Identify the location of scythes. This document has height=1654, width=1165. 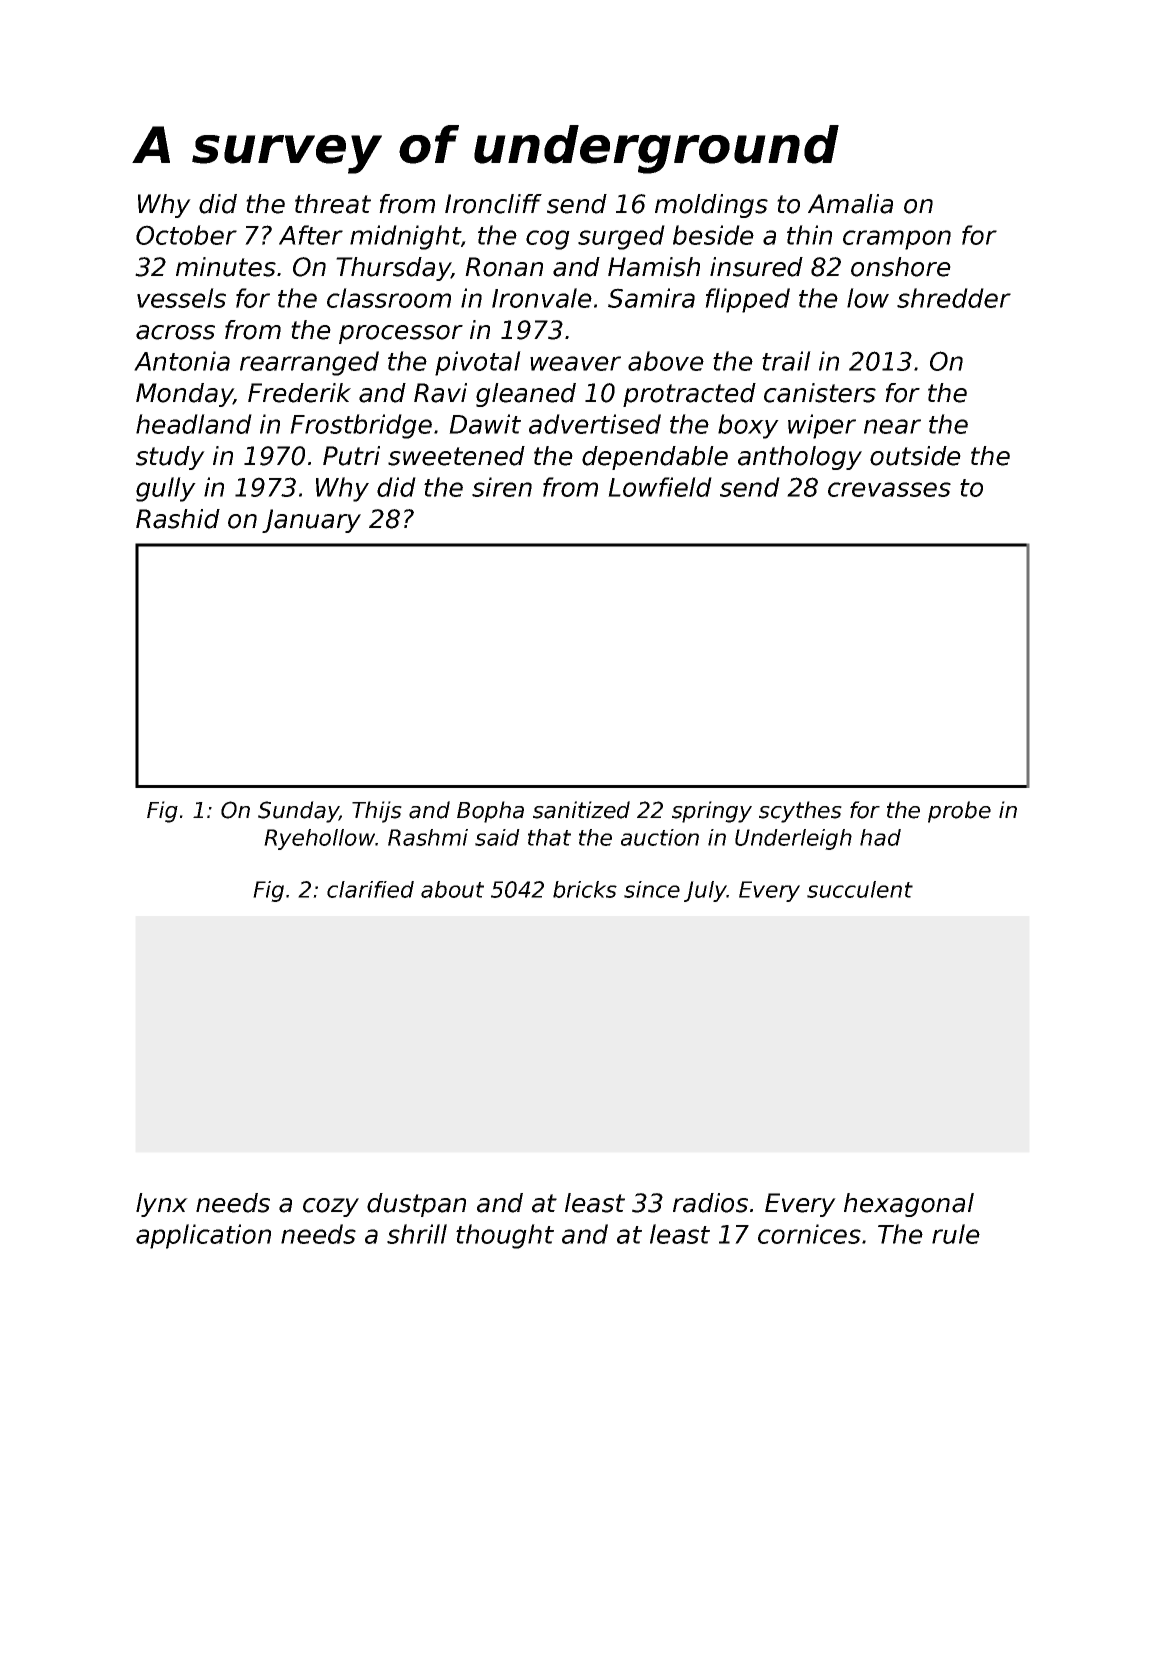
(800, 812).
